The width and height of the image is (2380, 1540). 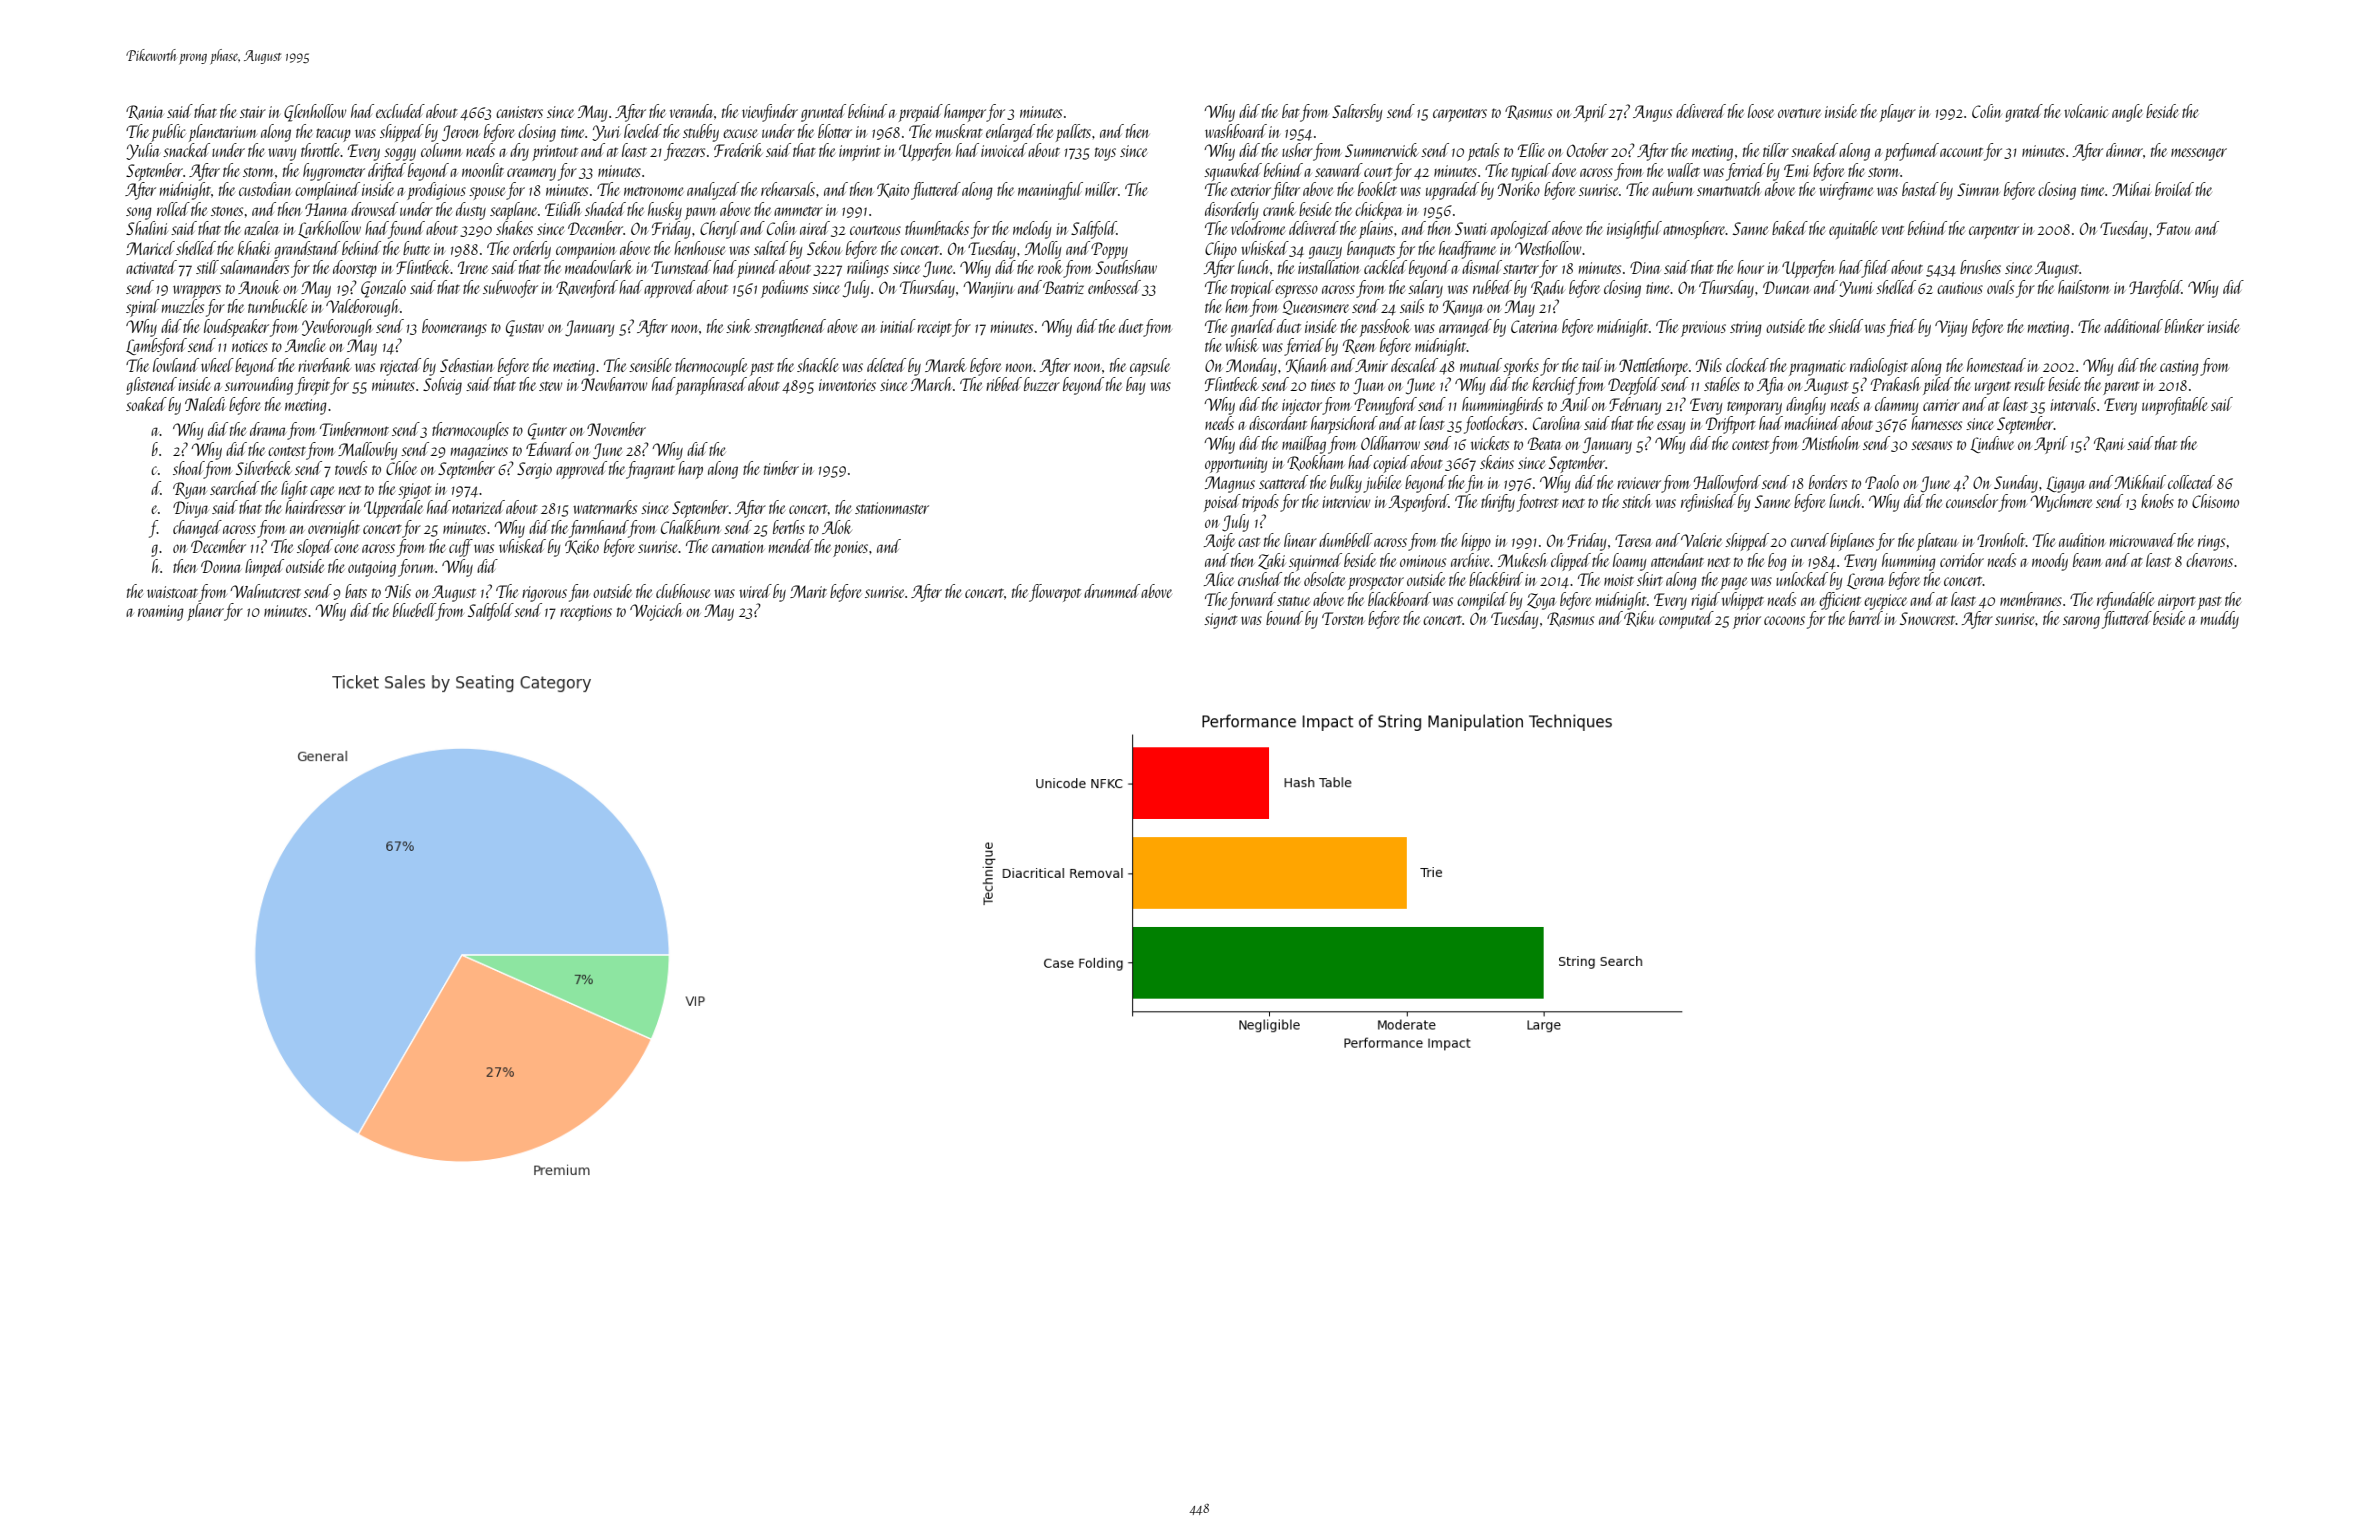 What do you see at coordinates (2124, 150) in the image?
I see `dinner` at bounding box center [2124, 150].
